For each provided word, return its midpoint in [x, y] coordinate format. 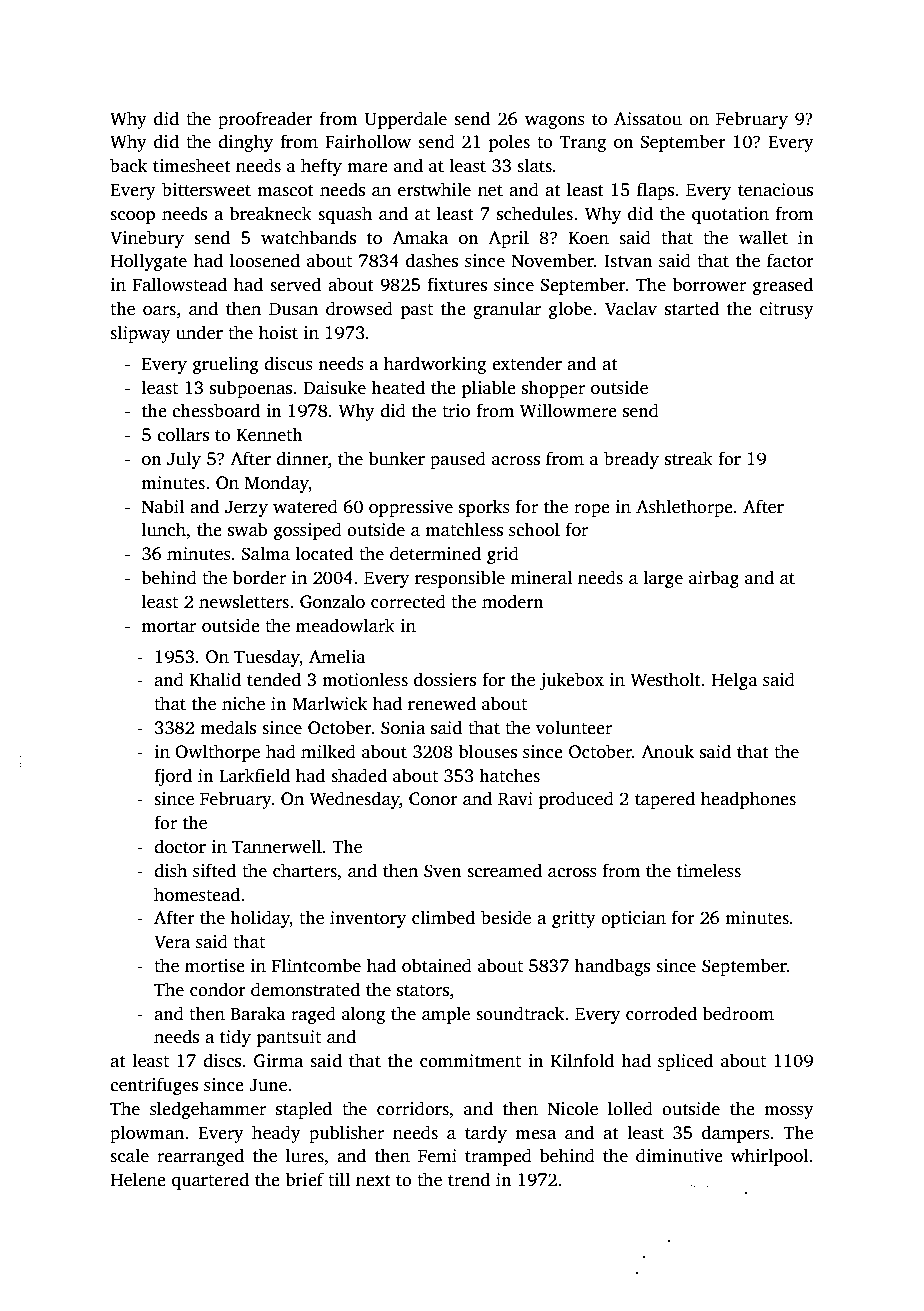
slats [534, 165]
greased [783, 286]
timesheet [192, 165]
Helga [734, 681]
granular [507, 310]
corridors [413, 1108]
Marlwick [329, 703]
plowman [147, 1134]
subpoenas [251, 389]
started [692, 308]
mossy [789, 1112]
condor [218, 989]
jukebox [571, 681]
